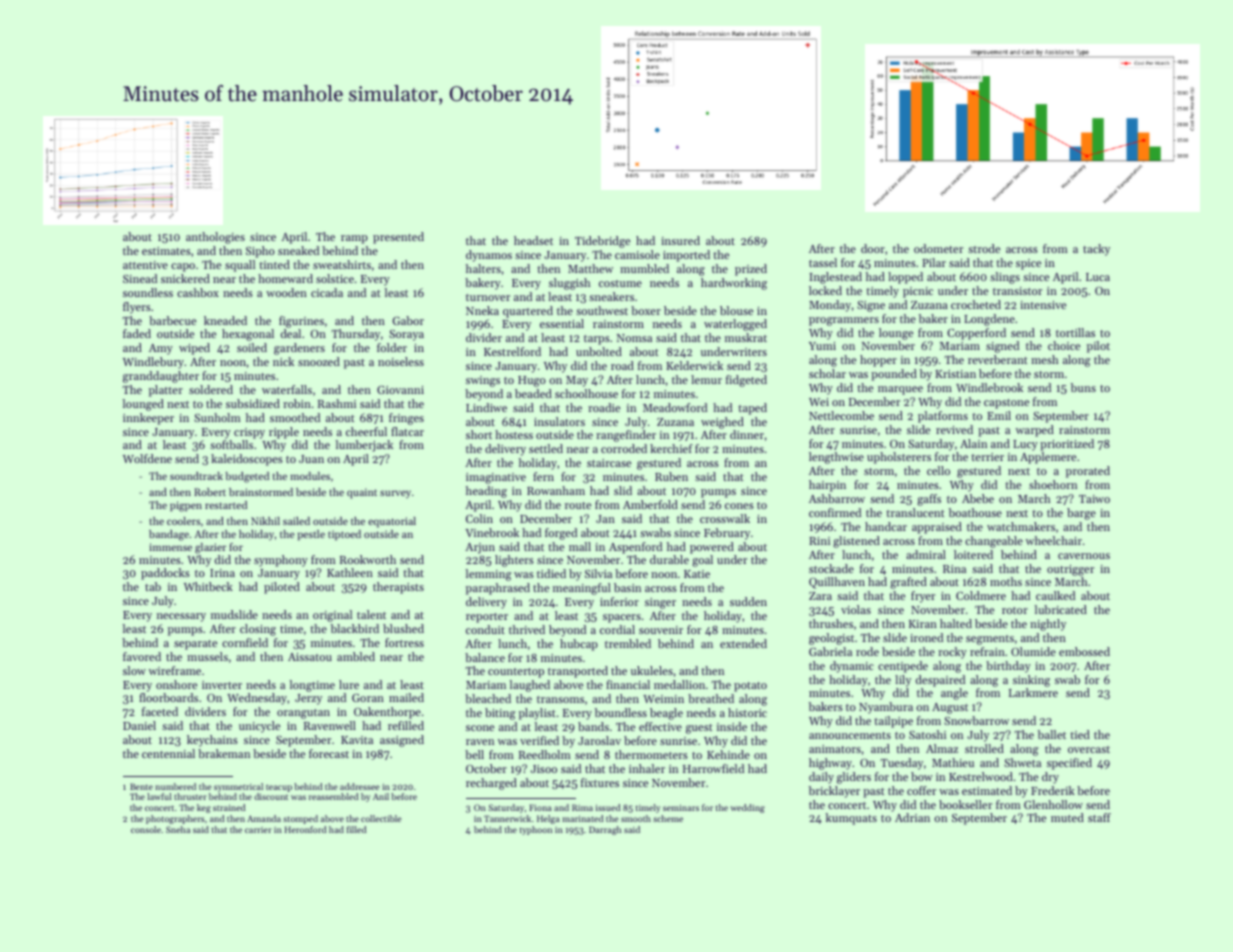 The width and height of the image is (1233, 952). I want to click on fern, so click(543, 476).
